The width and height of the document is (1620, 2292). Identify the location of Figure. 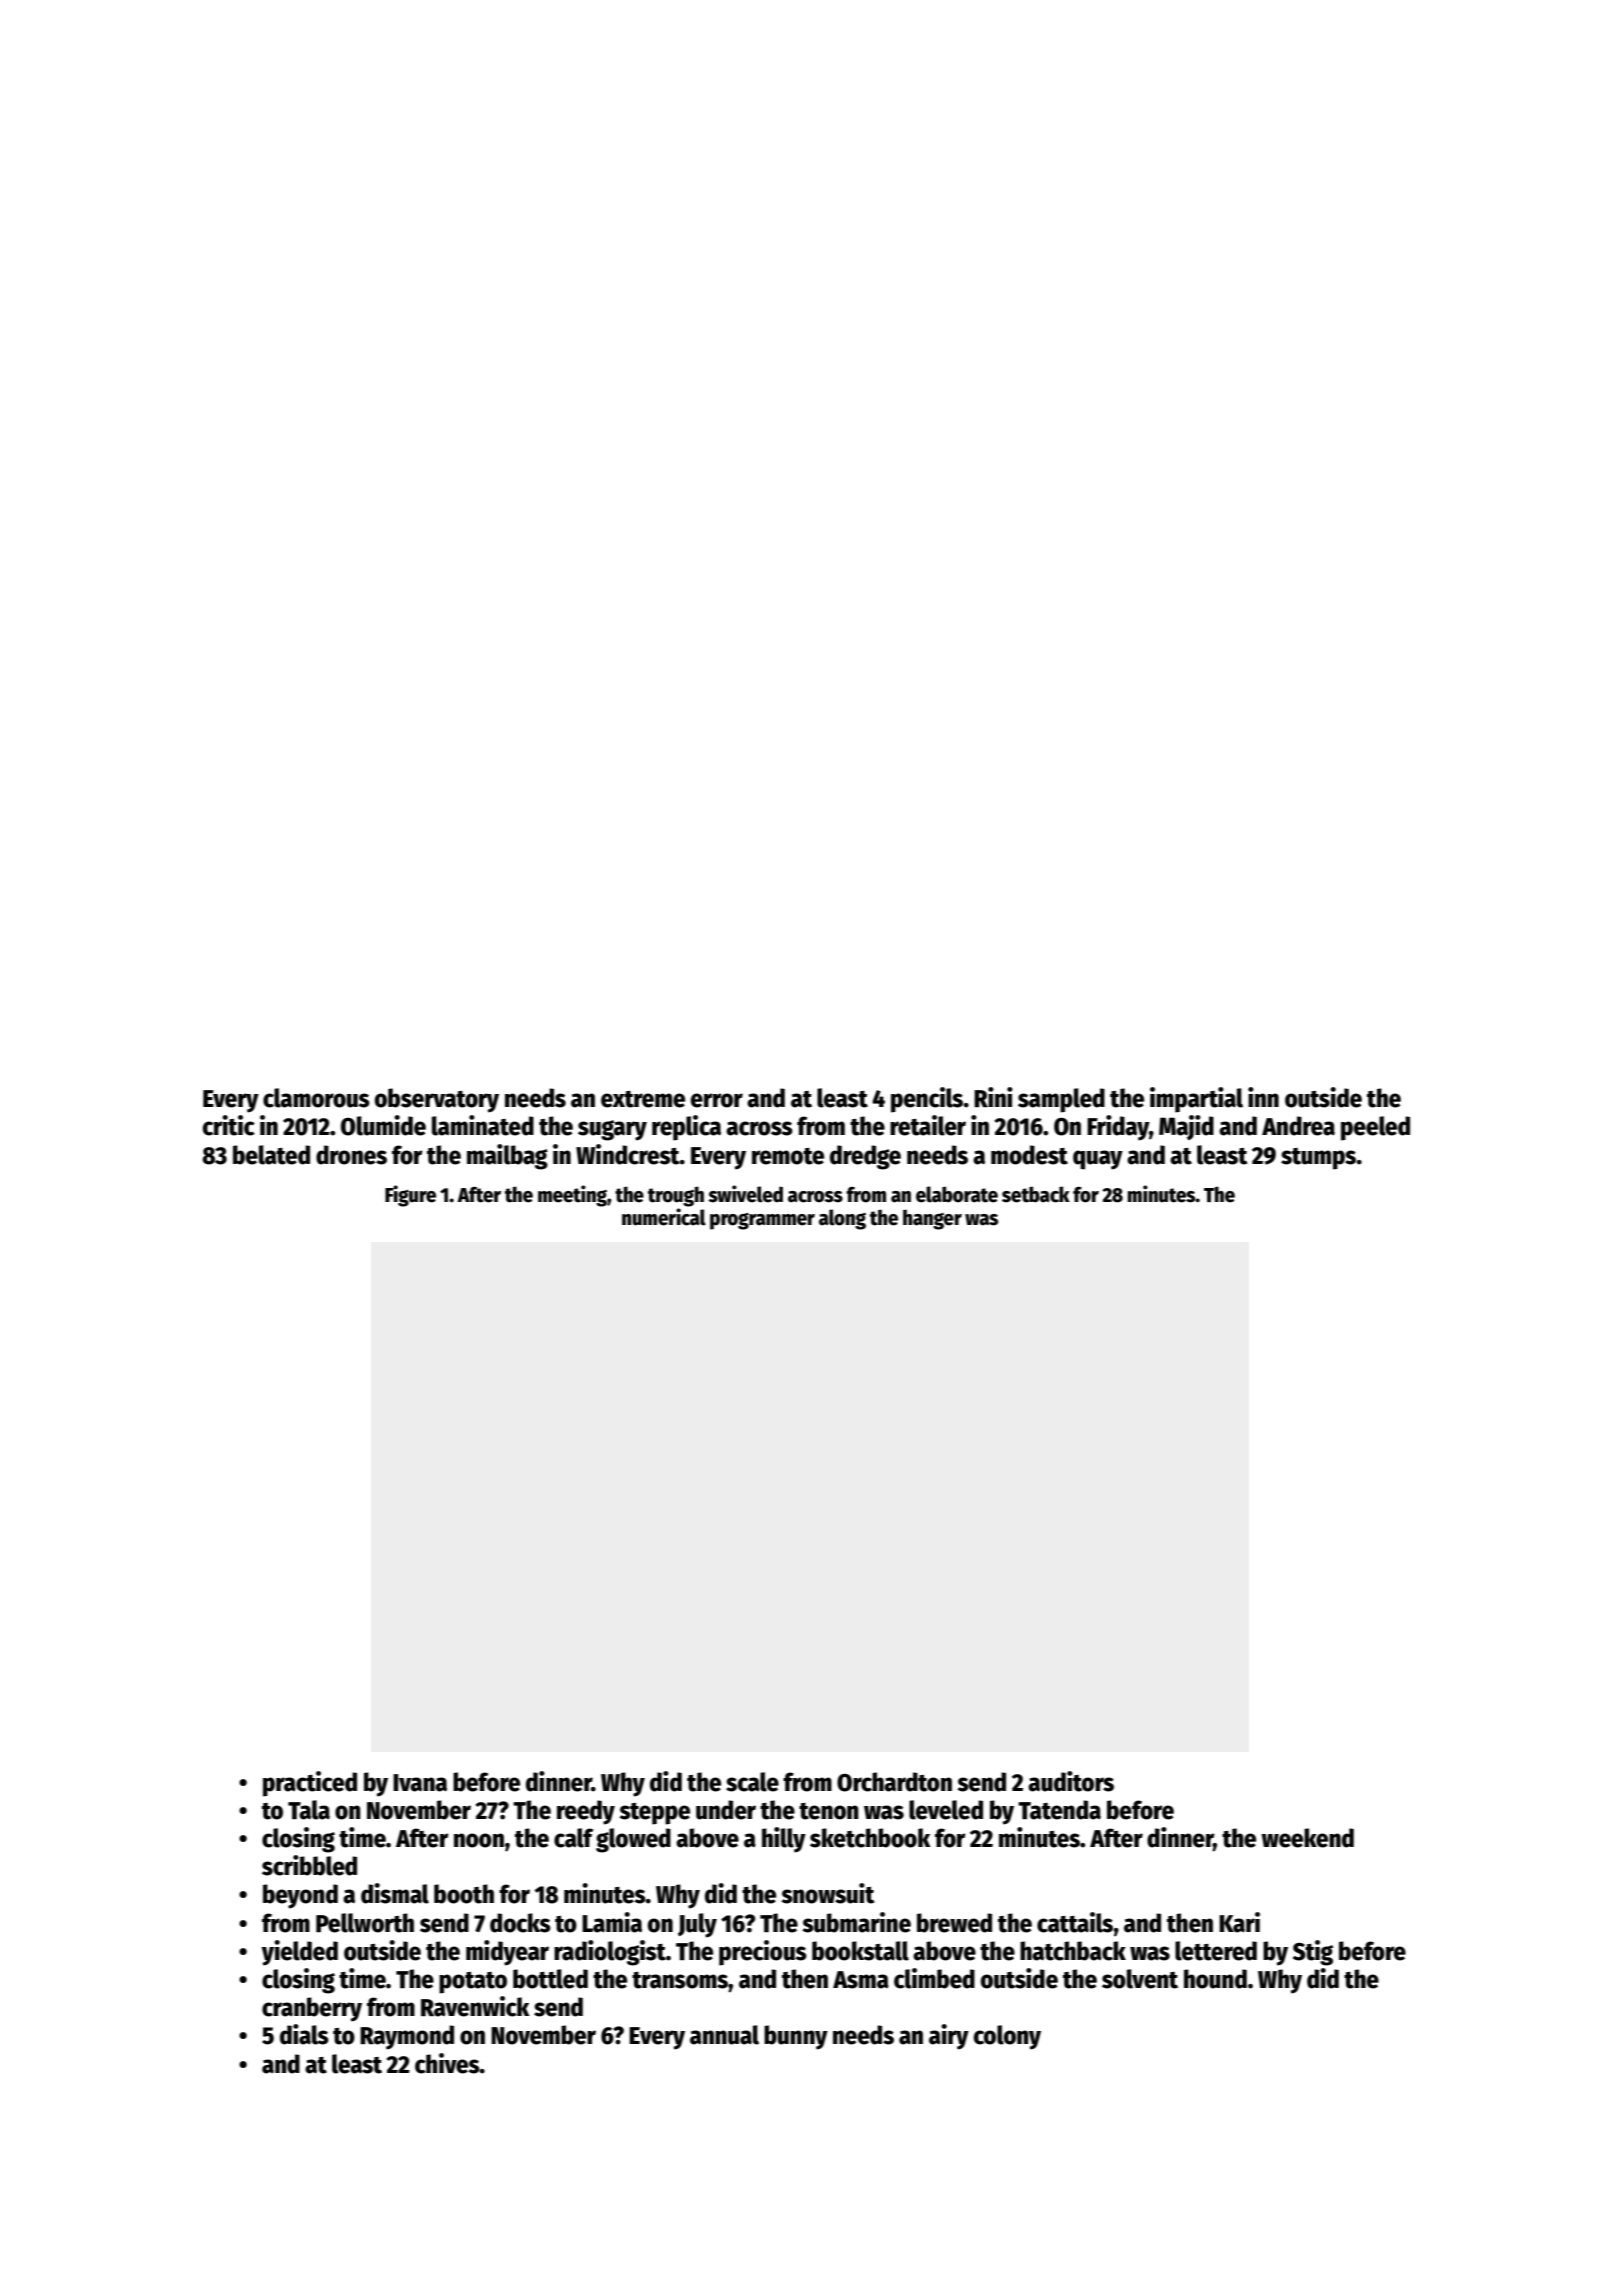
(410, 1196).
